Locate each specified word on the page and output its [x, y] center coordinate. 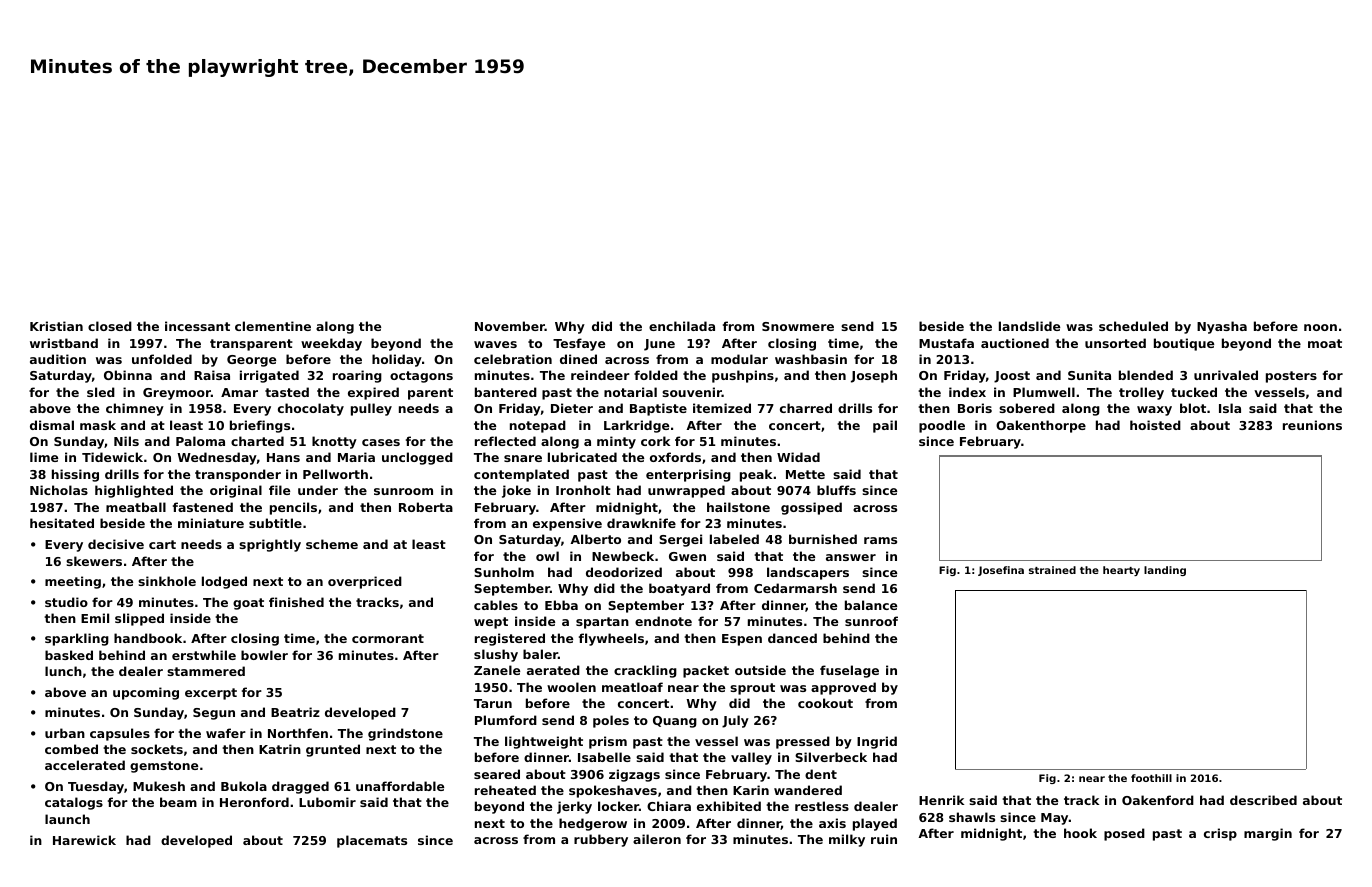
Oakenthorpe [1041, 426]
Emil [95, 618]
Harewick [84, 840]
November [510, 326]
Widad [798, 457]
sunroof [871, 621]
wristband [64, 343]
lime [44, 457]
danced [792, 638]
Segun [214, 714]
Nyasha [1222, 327]
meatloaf [632, 687]
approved [843, 688]
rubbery [601, 840]
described [1263, 800]
